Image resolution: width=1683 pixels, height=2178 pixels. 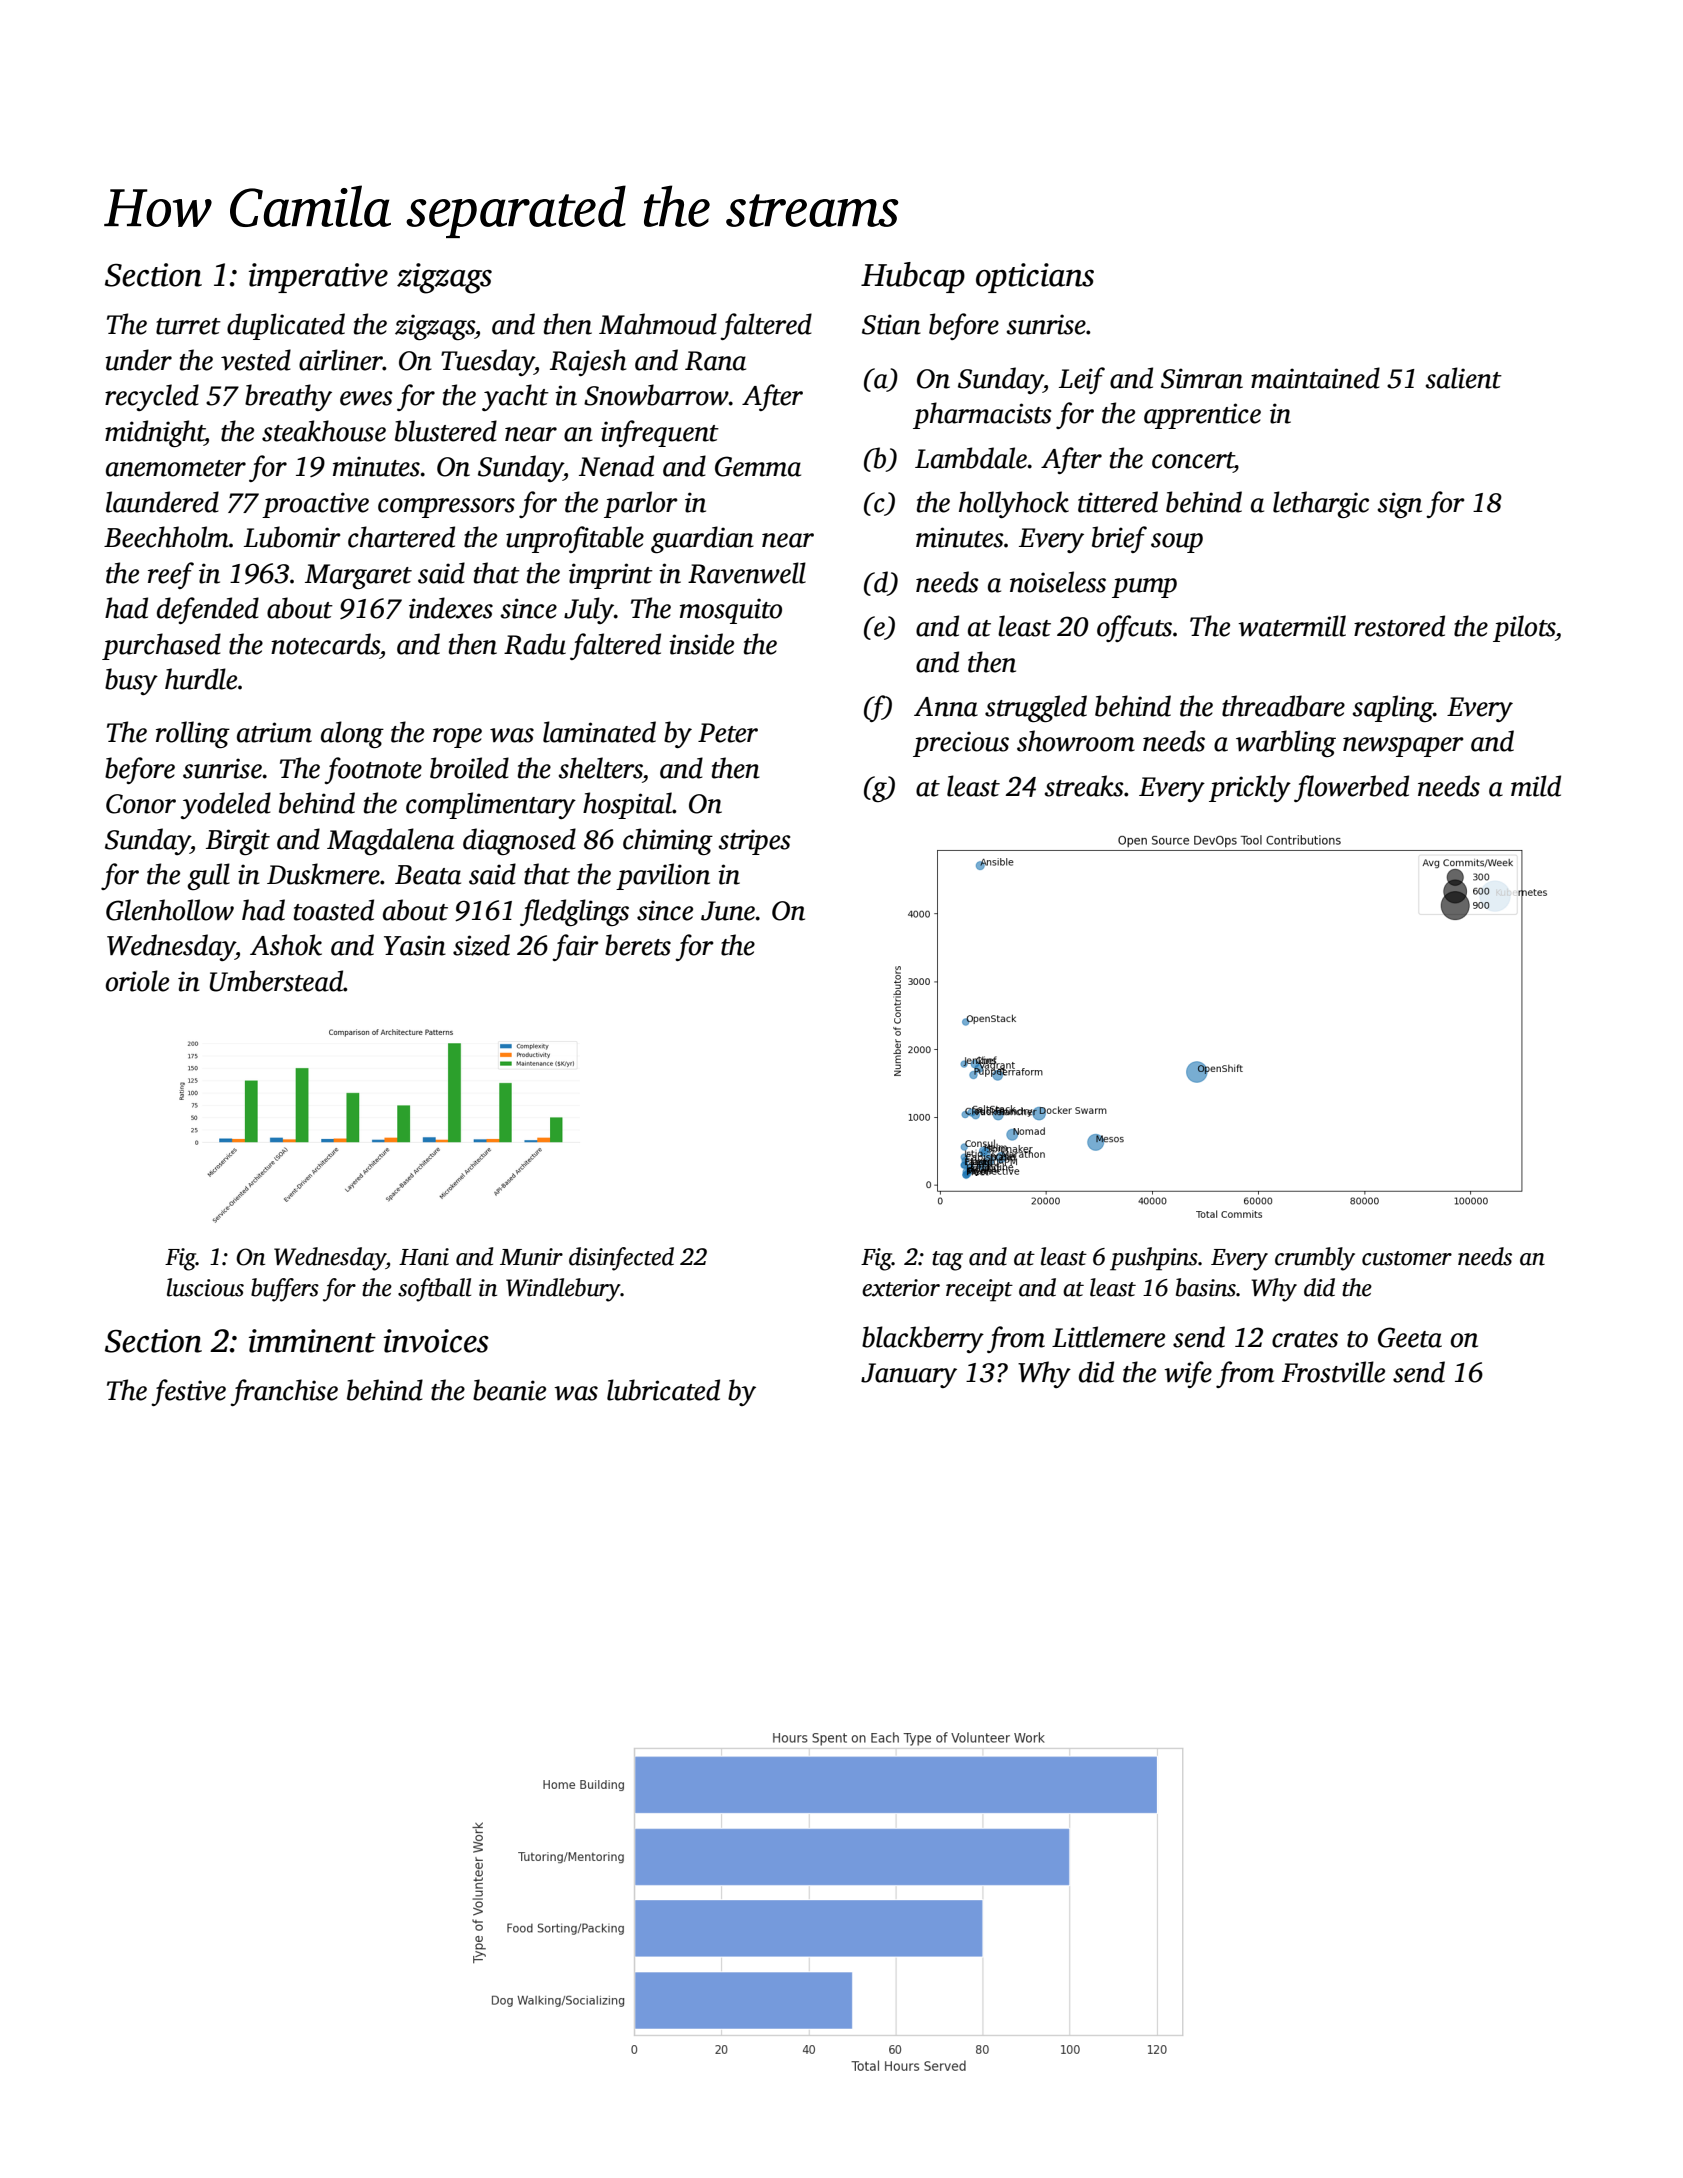 What do you see at coordinates (1463, 378) in the screenshot?
I see `salient` at bounding box center [1463, 378].
